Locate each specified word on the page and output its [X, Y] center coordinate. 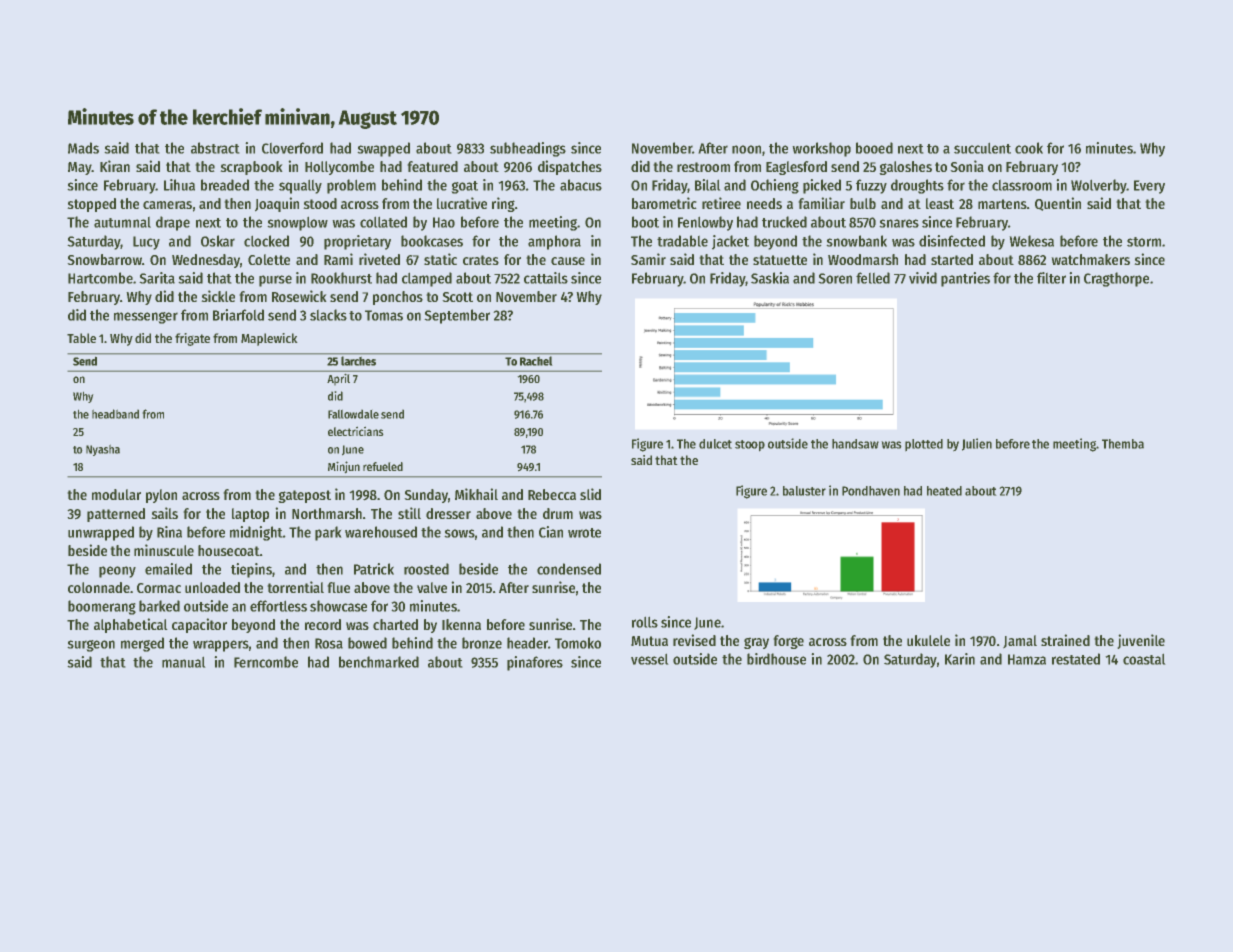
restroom [703, 167]
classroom [1022, 185]
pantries [965, 279]
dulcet [715, 444]
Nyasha [103, 450]
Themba [1123, 444]
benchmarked [379, 662]
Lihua [179, 185]
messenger [146, 318]
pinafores [535, 663]
